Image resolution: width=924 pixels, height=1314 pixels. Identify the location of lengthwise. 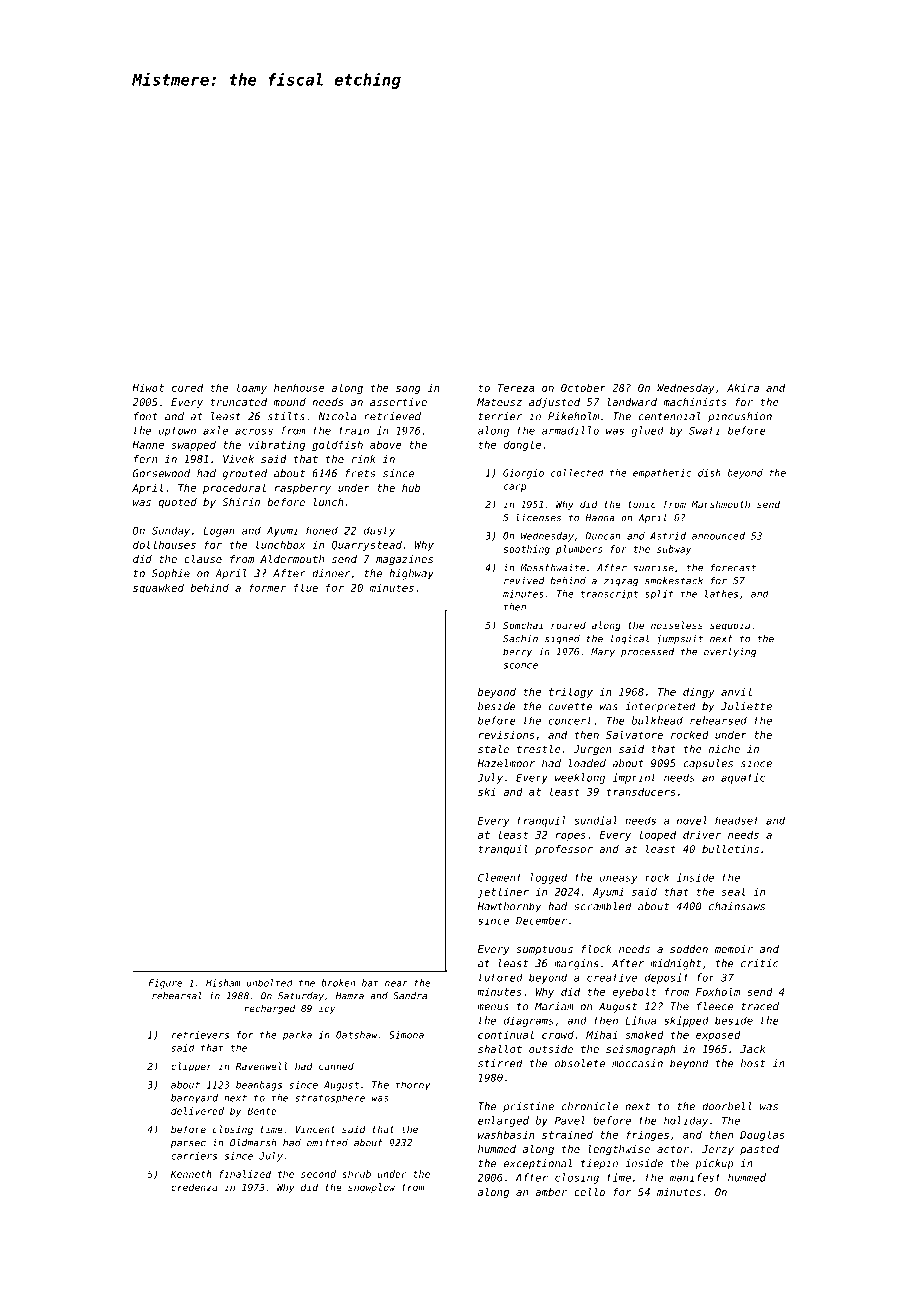
(619, 1150).
